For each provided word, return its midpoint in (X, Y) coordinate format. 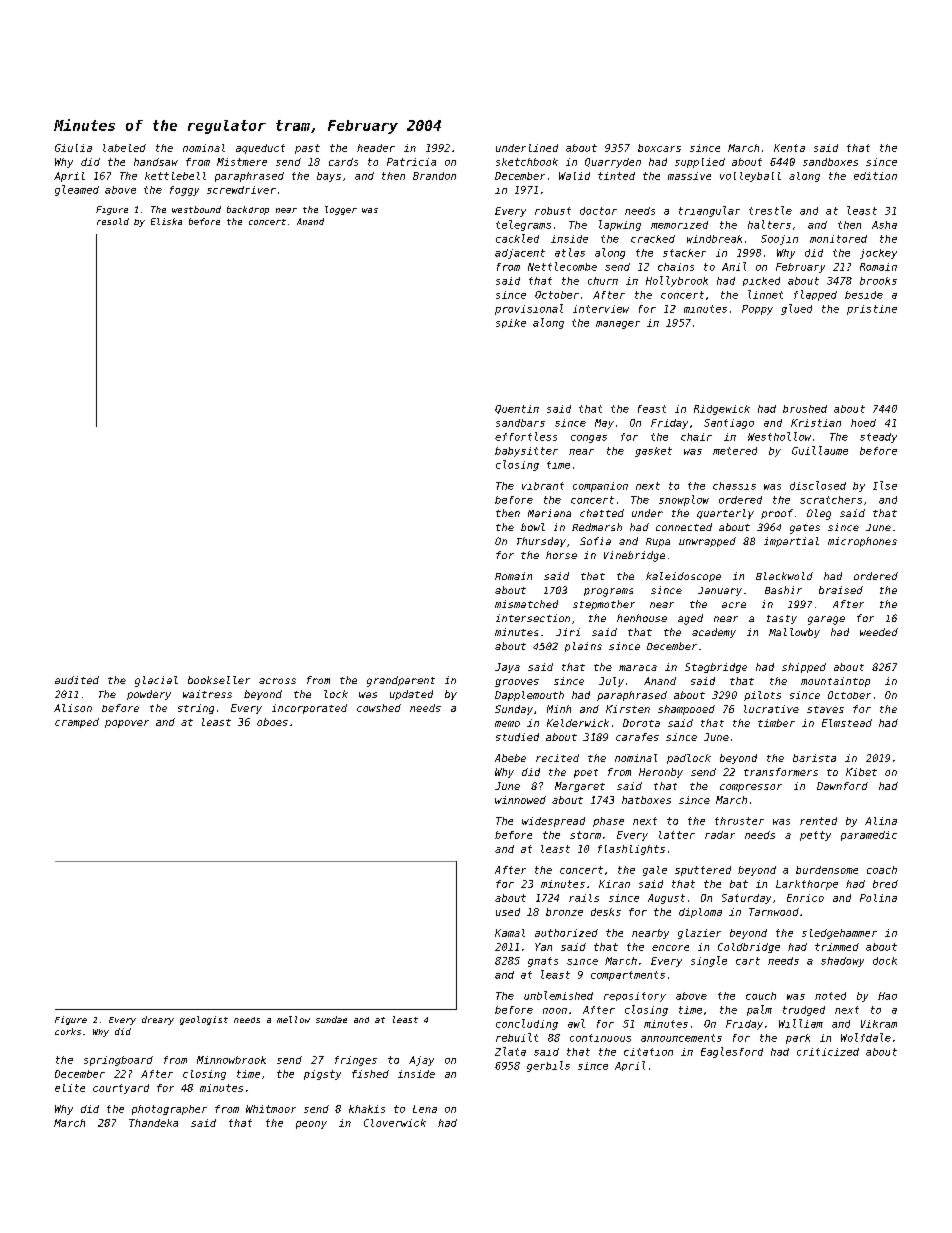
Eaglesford (732, 1052)
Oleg (819, 514)
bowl (533, 527)
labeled (124, 148)
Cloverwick (395, 1123)
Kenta (789, 148)
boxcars (659, 148)
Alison (73, 708)
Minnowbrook (231, 1060)
